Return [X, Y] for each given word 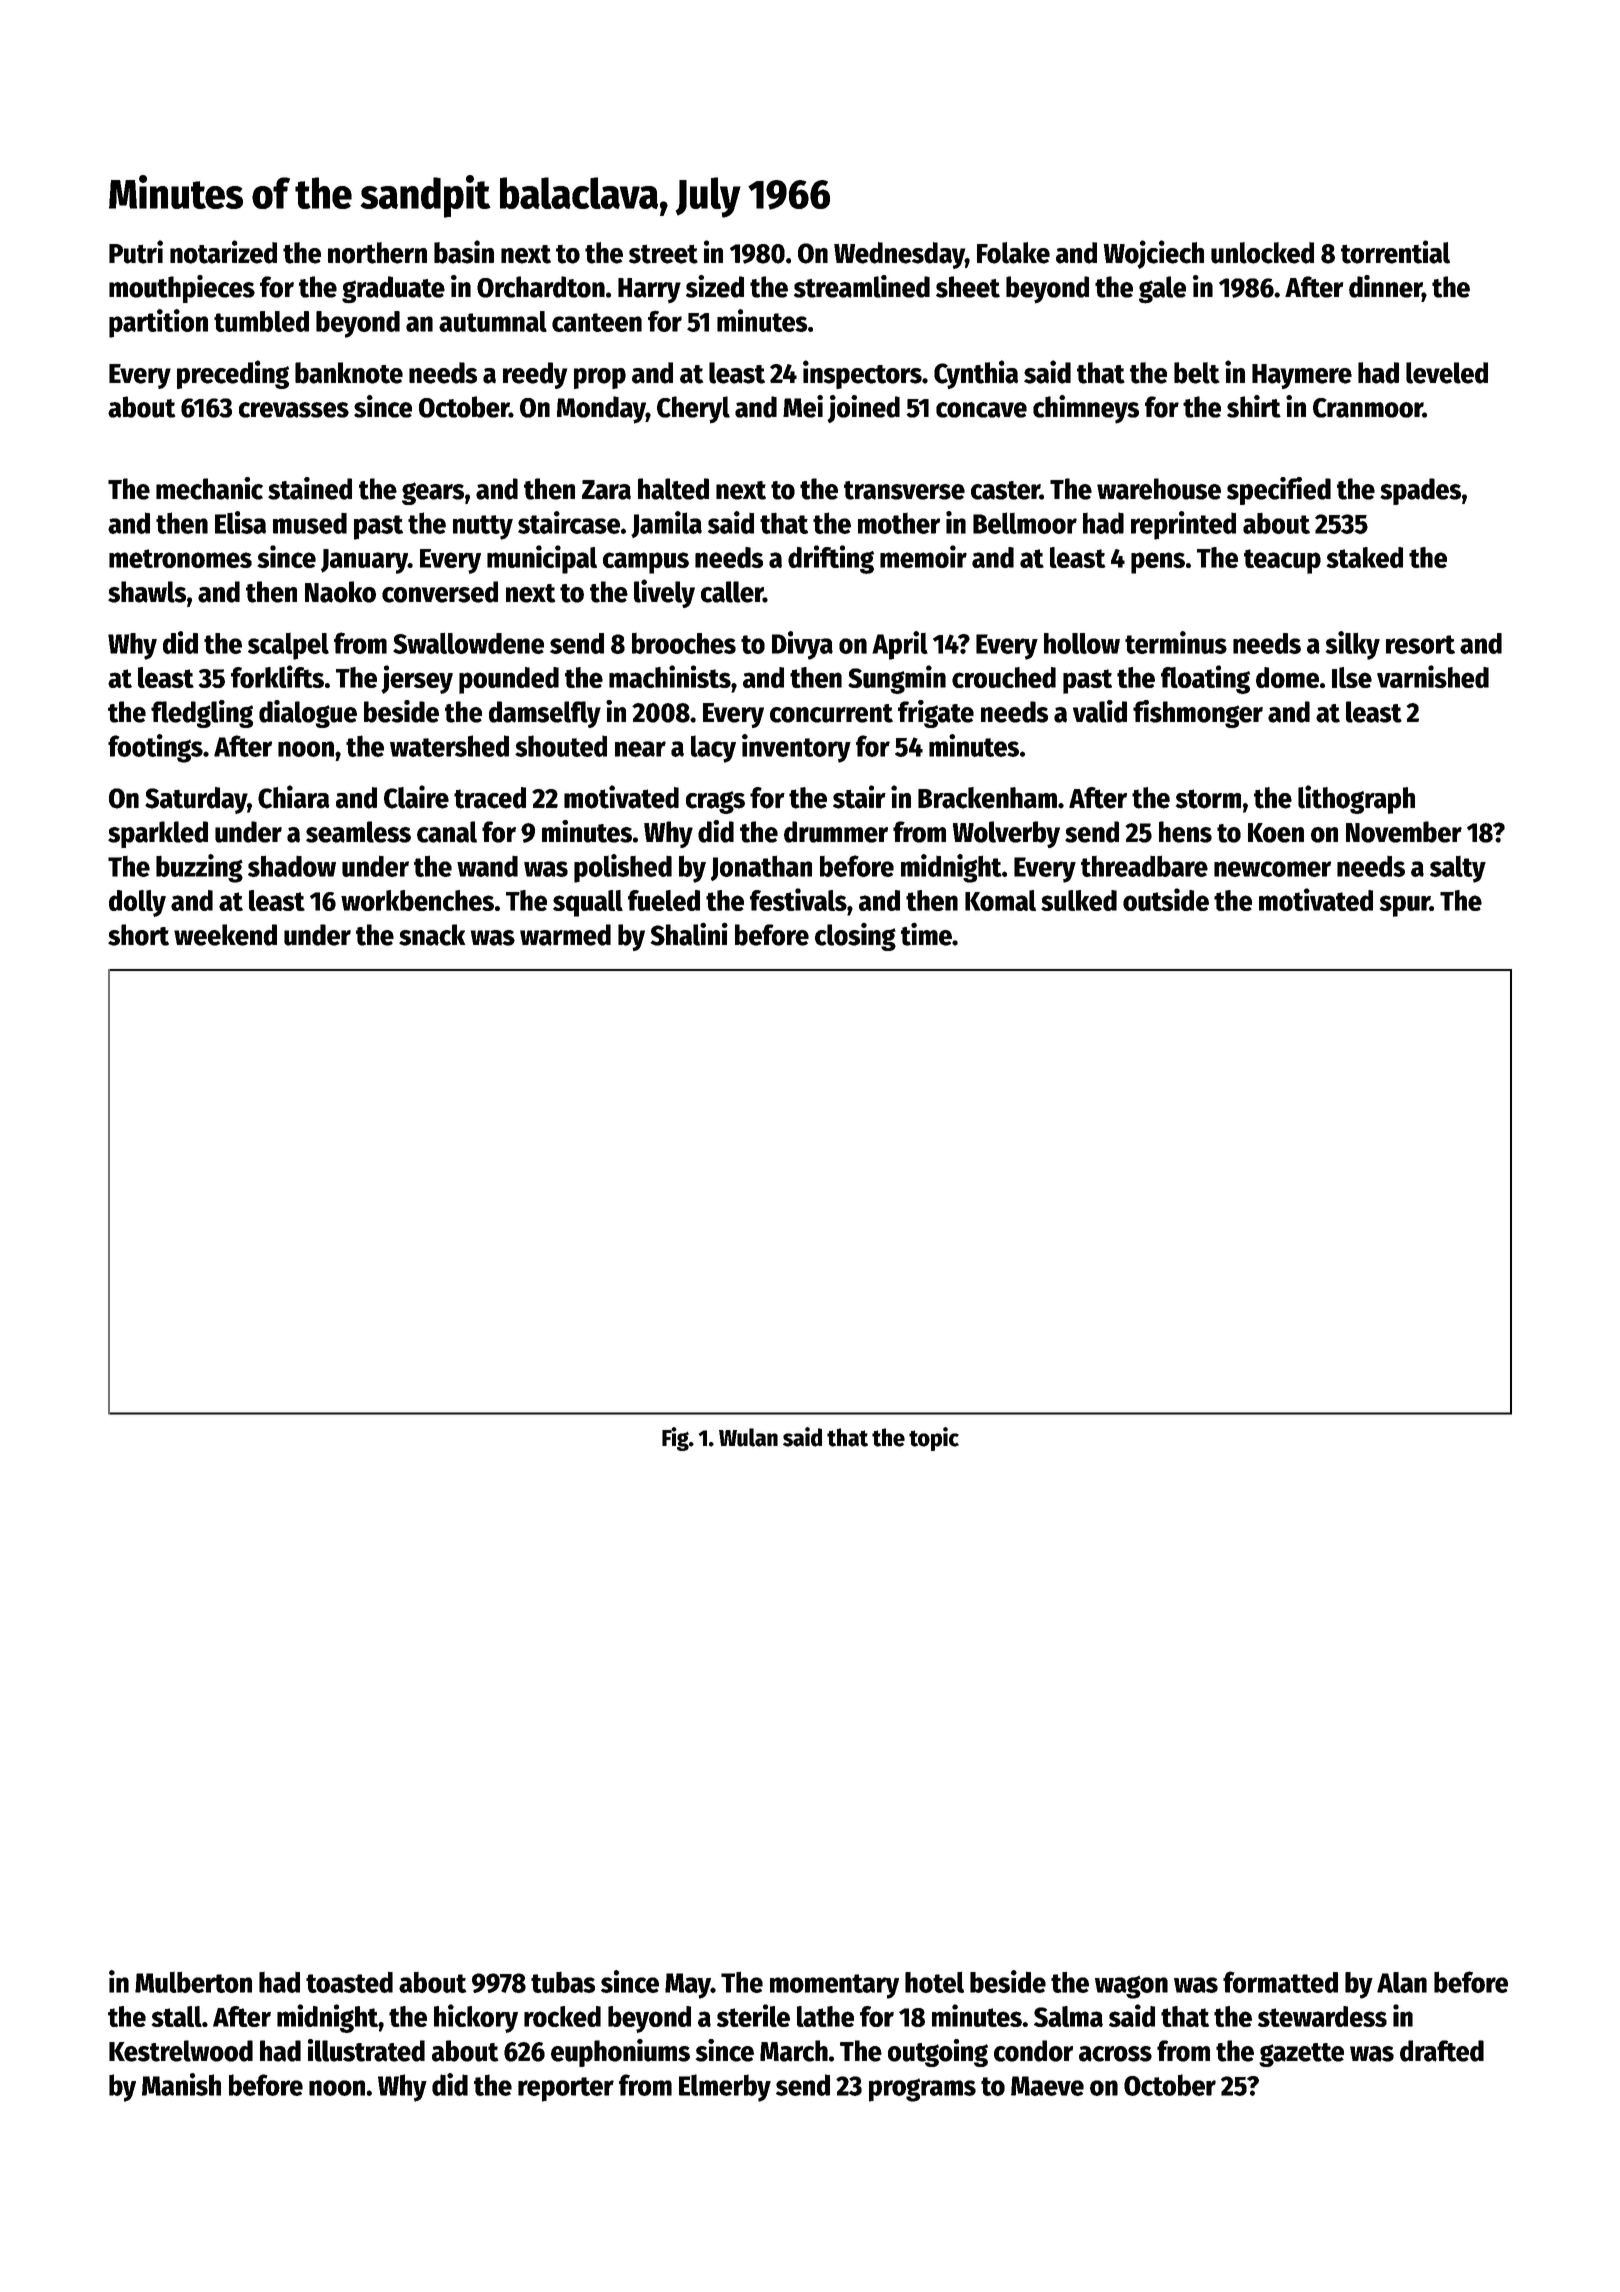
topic [934, 1439]
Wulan [748, 1437]
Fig [675, 1439]
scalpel [288, 646]
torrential [1395, 252]
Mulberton [193, 1982]
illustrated [366, 2050]
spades [1420, 491]
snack [432, 935]
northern [377, 253]
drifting [831, 559]
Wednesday [899, 255]
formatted [1280, 1982]
